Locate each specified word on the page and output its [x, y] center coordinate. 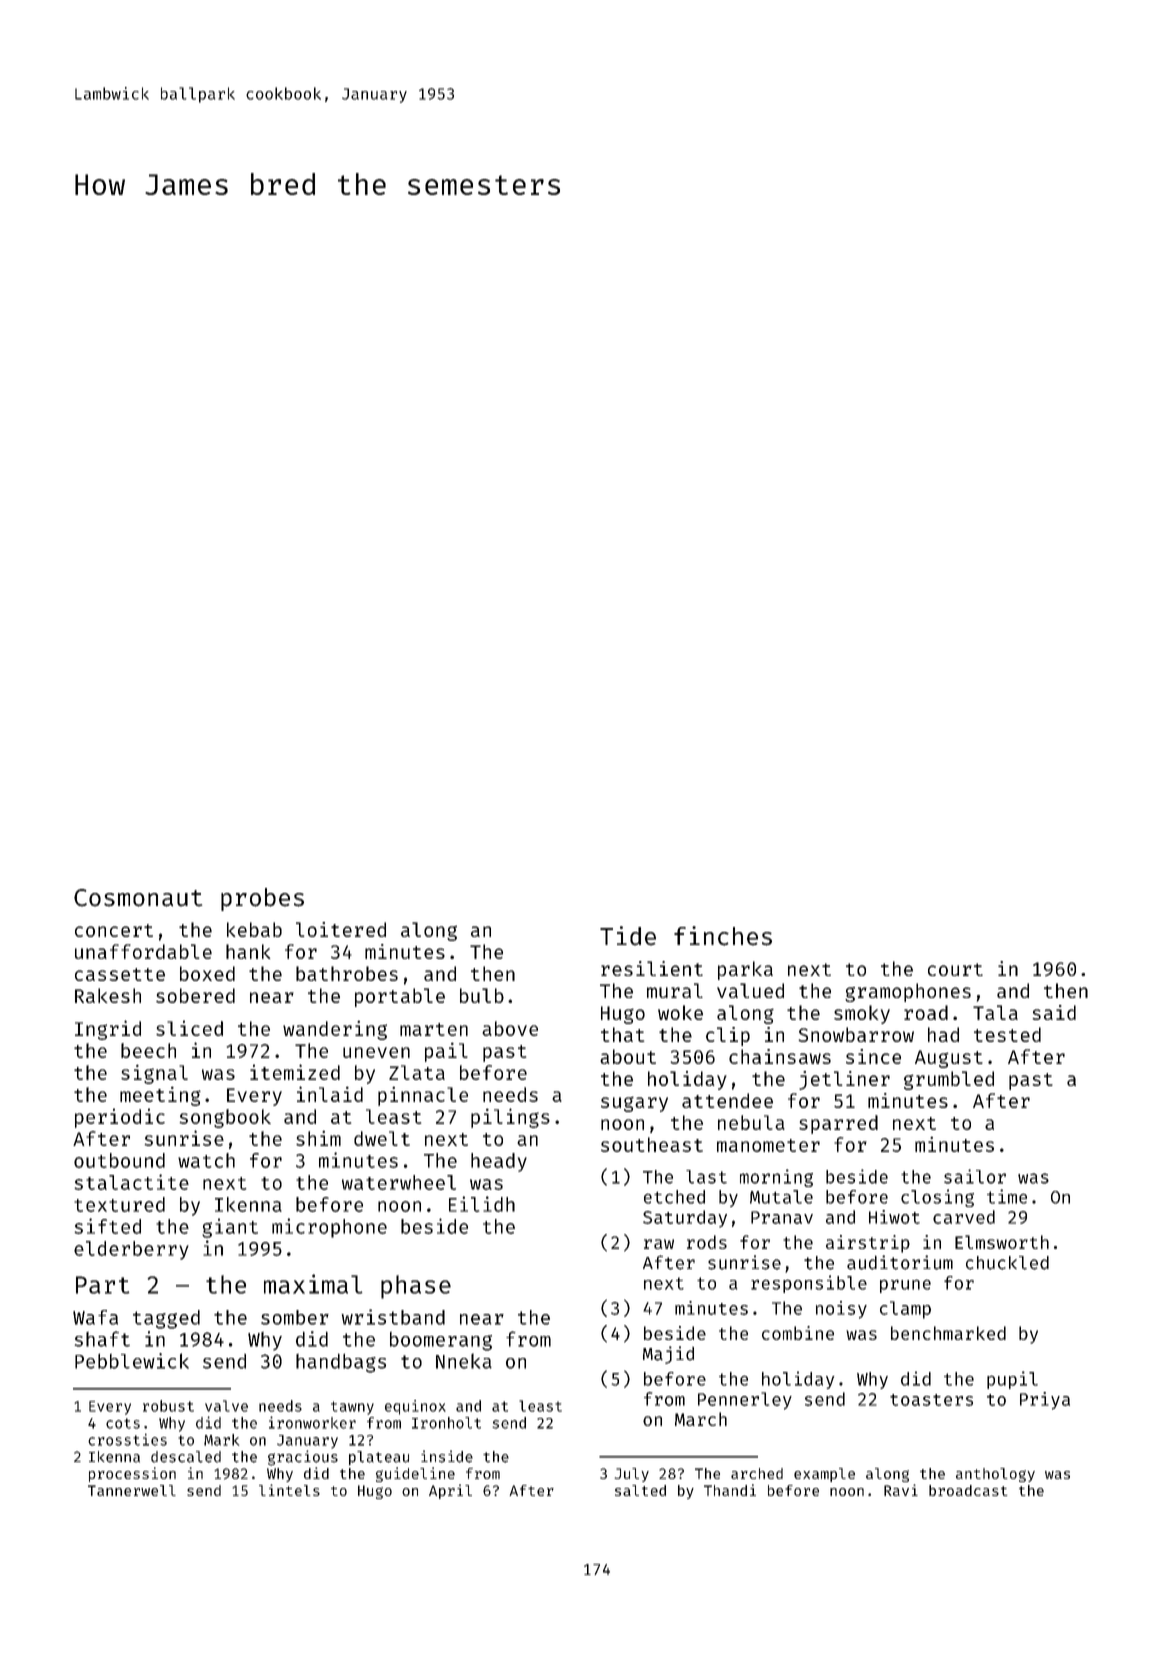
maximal [313, 1284]
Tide [628, 936]
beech [148, 1050]
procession [132, 1474]
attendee [727, 1100]
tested [1007, 1034]
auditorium [900, 1262]
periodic [120, 1118]
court [955, 969]
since [873, 1056]
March [701, 1419]
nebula [751, 1122]
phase [416, 1287]
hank [248, 951]
